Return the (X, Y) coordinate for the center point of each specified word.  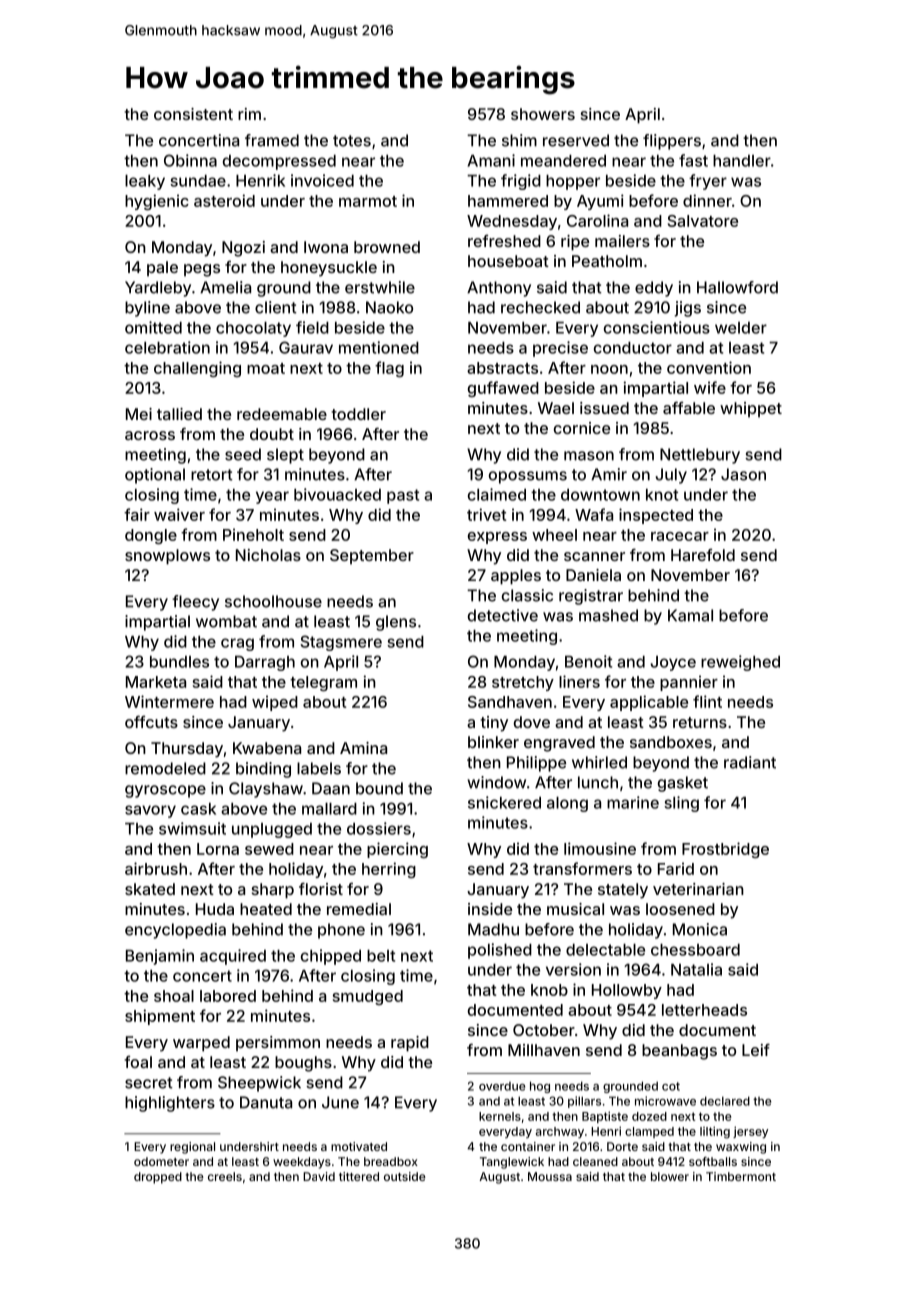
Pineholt (253, 534)
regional (192, 1148)
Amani (491, 160)
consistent (193, 114)
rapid (410, 1044)
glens (396, 623)
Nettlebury (700, 456)
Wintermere (169, 701)
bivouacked (337, 494)
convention (709, 367)
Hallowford (737, 287)
